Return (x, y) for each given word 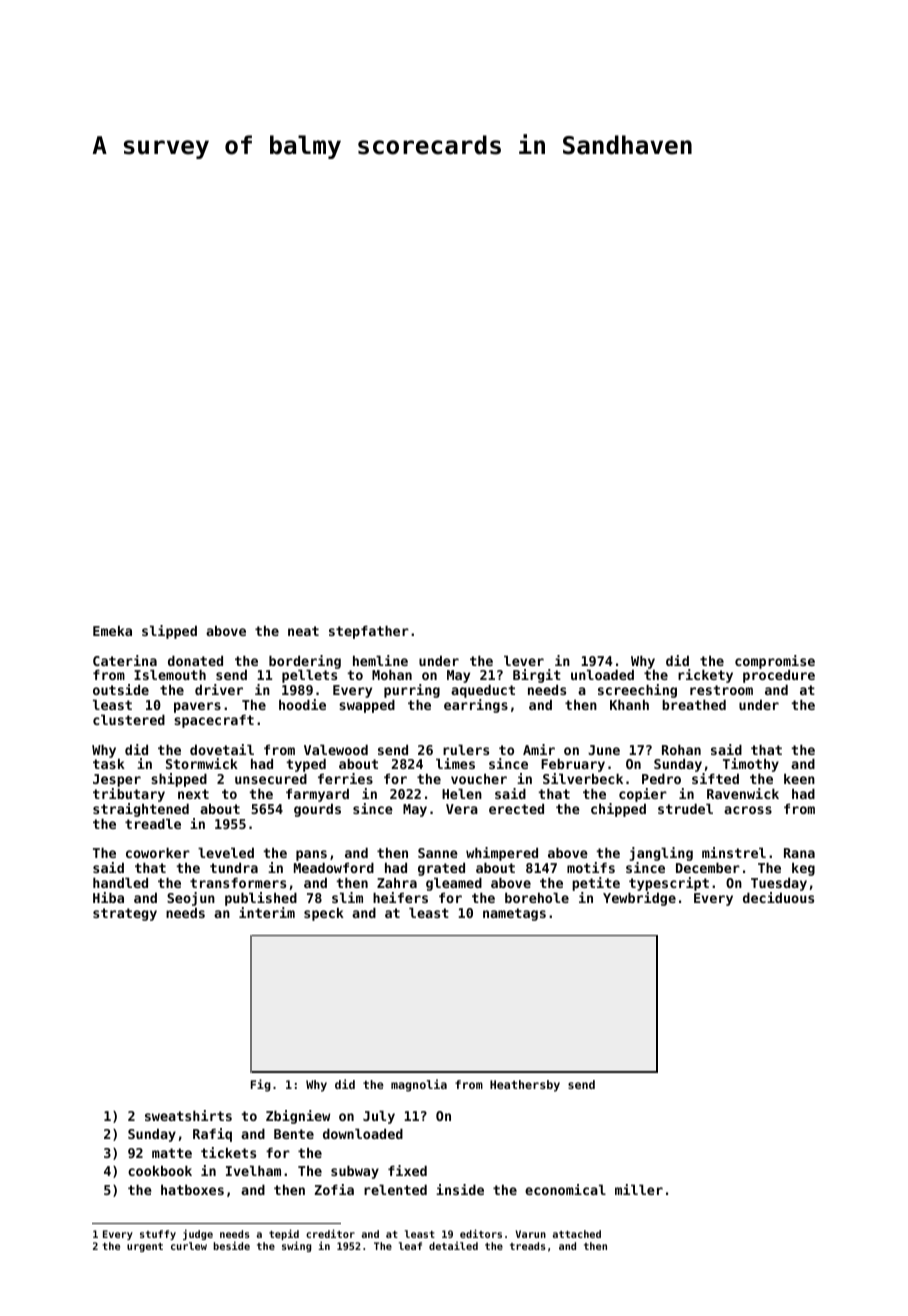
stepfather (369, 632)
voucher (479, 778)
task (109, 764)
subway (355, 1172)
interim (267, 912)
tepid (284, 1234)
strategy (125, 914)
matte (172, 1153)
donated (195, 660)
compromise (775, 662)
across (748, 810)
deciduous (778, 897)
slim (347, 897)
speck (324, 914)
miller (639, 1189)
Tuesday (779, 884)
